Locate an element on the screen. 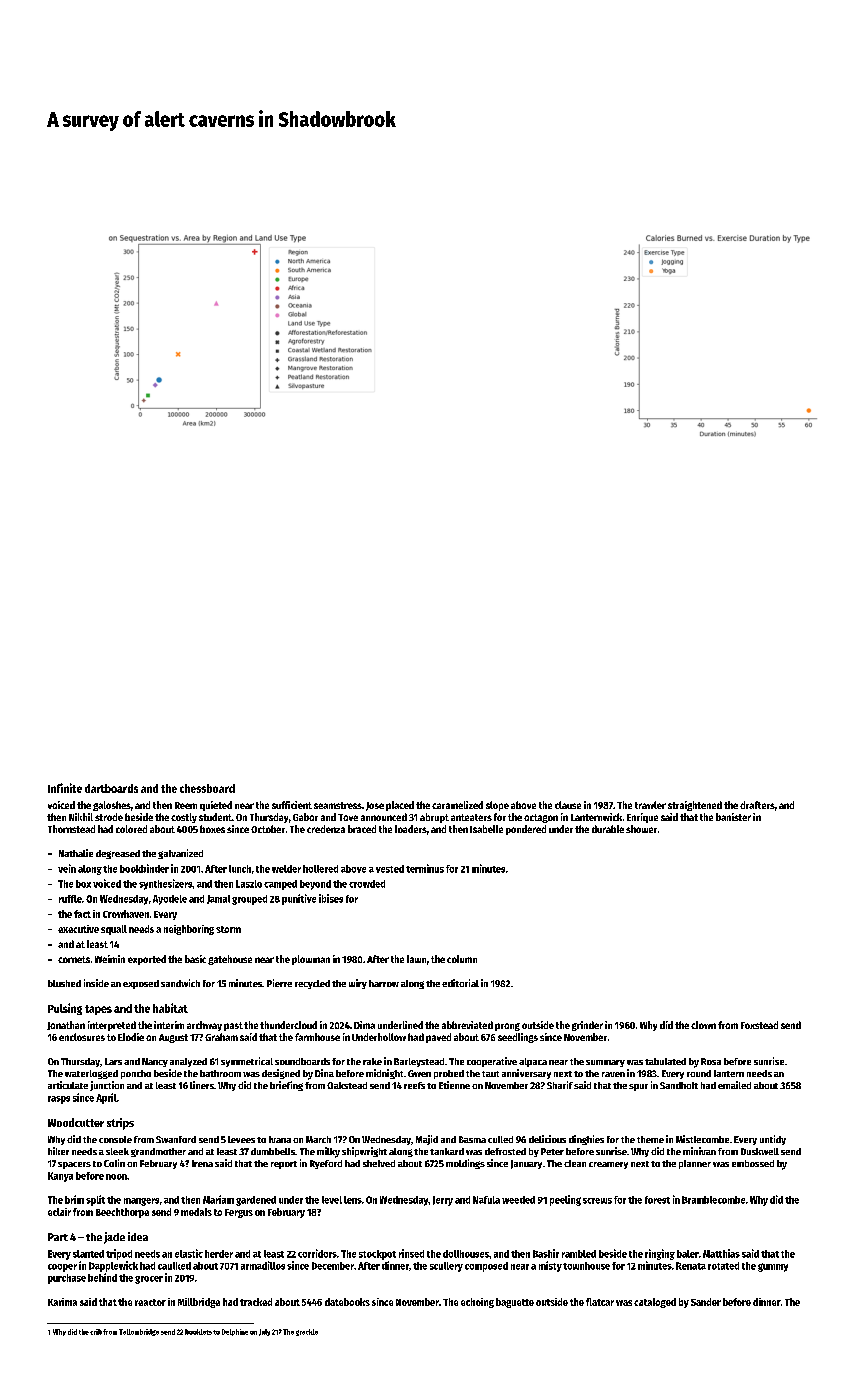 This screenshot has width=849, height=1400. executive is located at coordinates (78, 929).
